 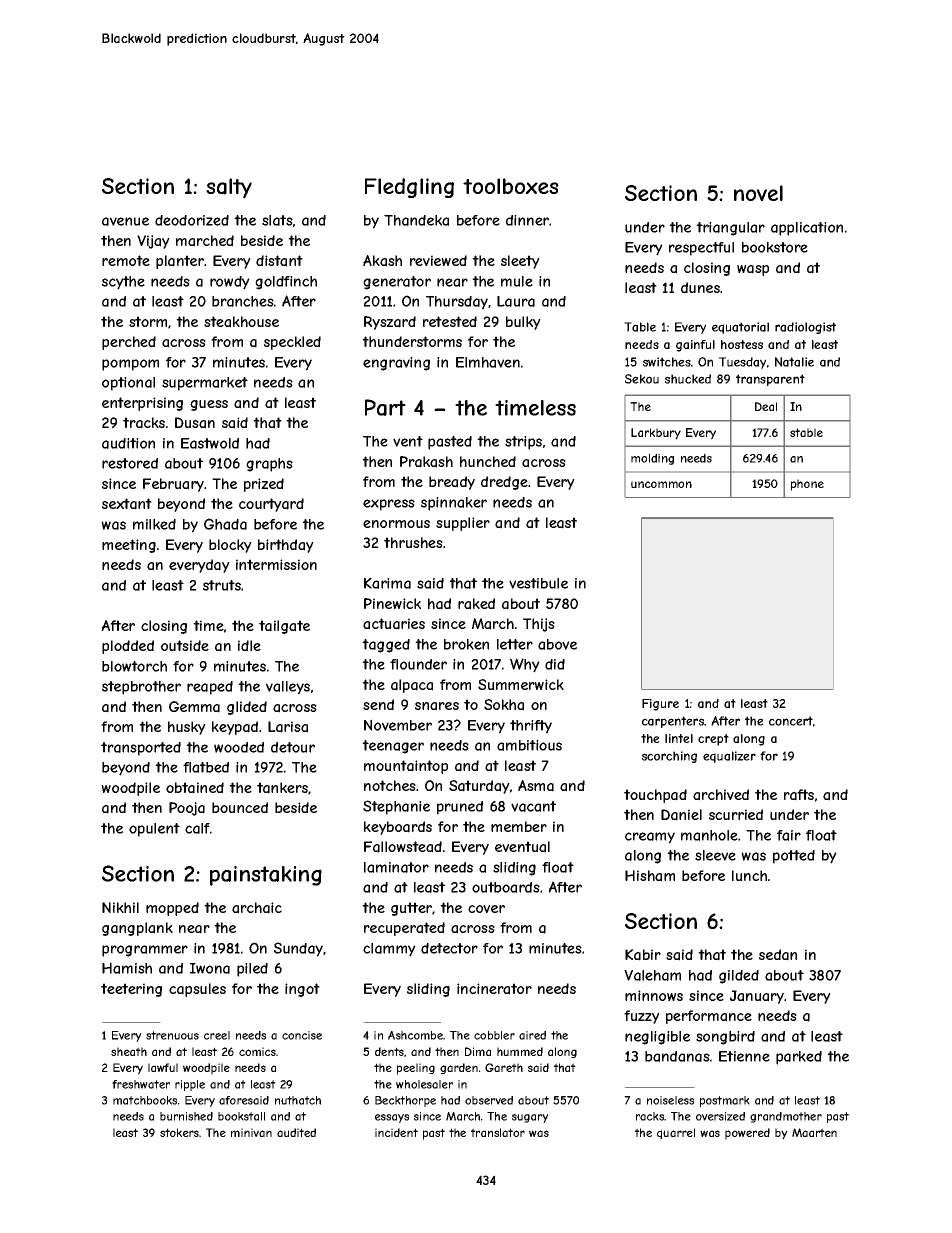 I want to click on incident, so click(x=396, y=1132).
